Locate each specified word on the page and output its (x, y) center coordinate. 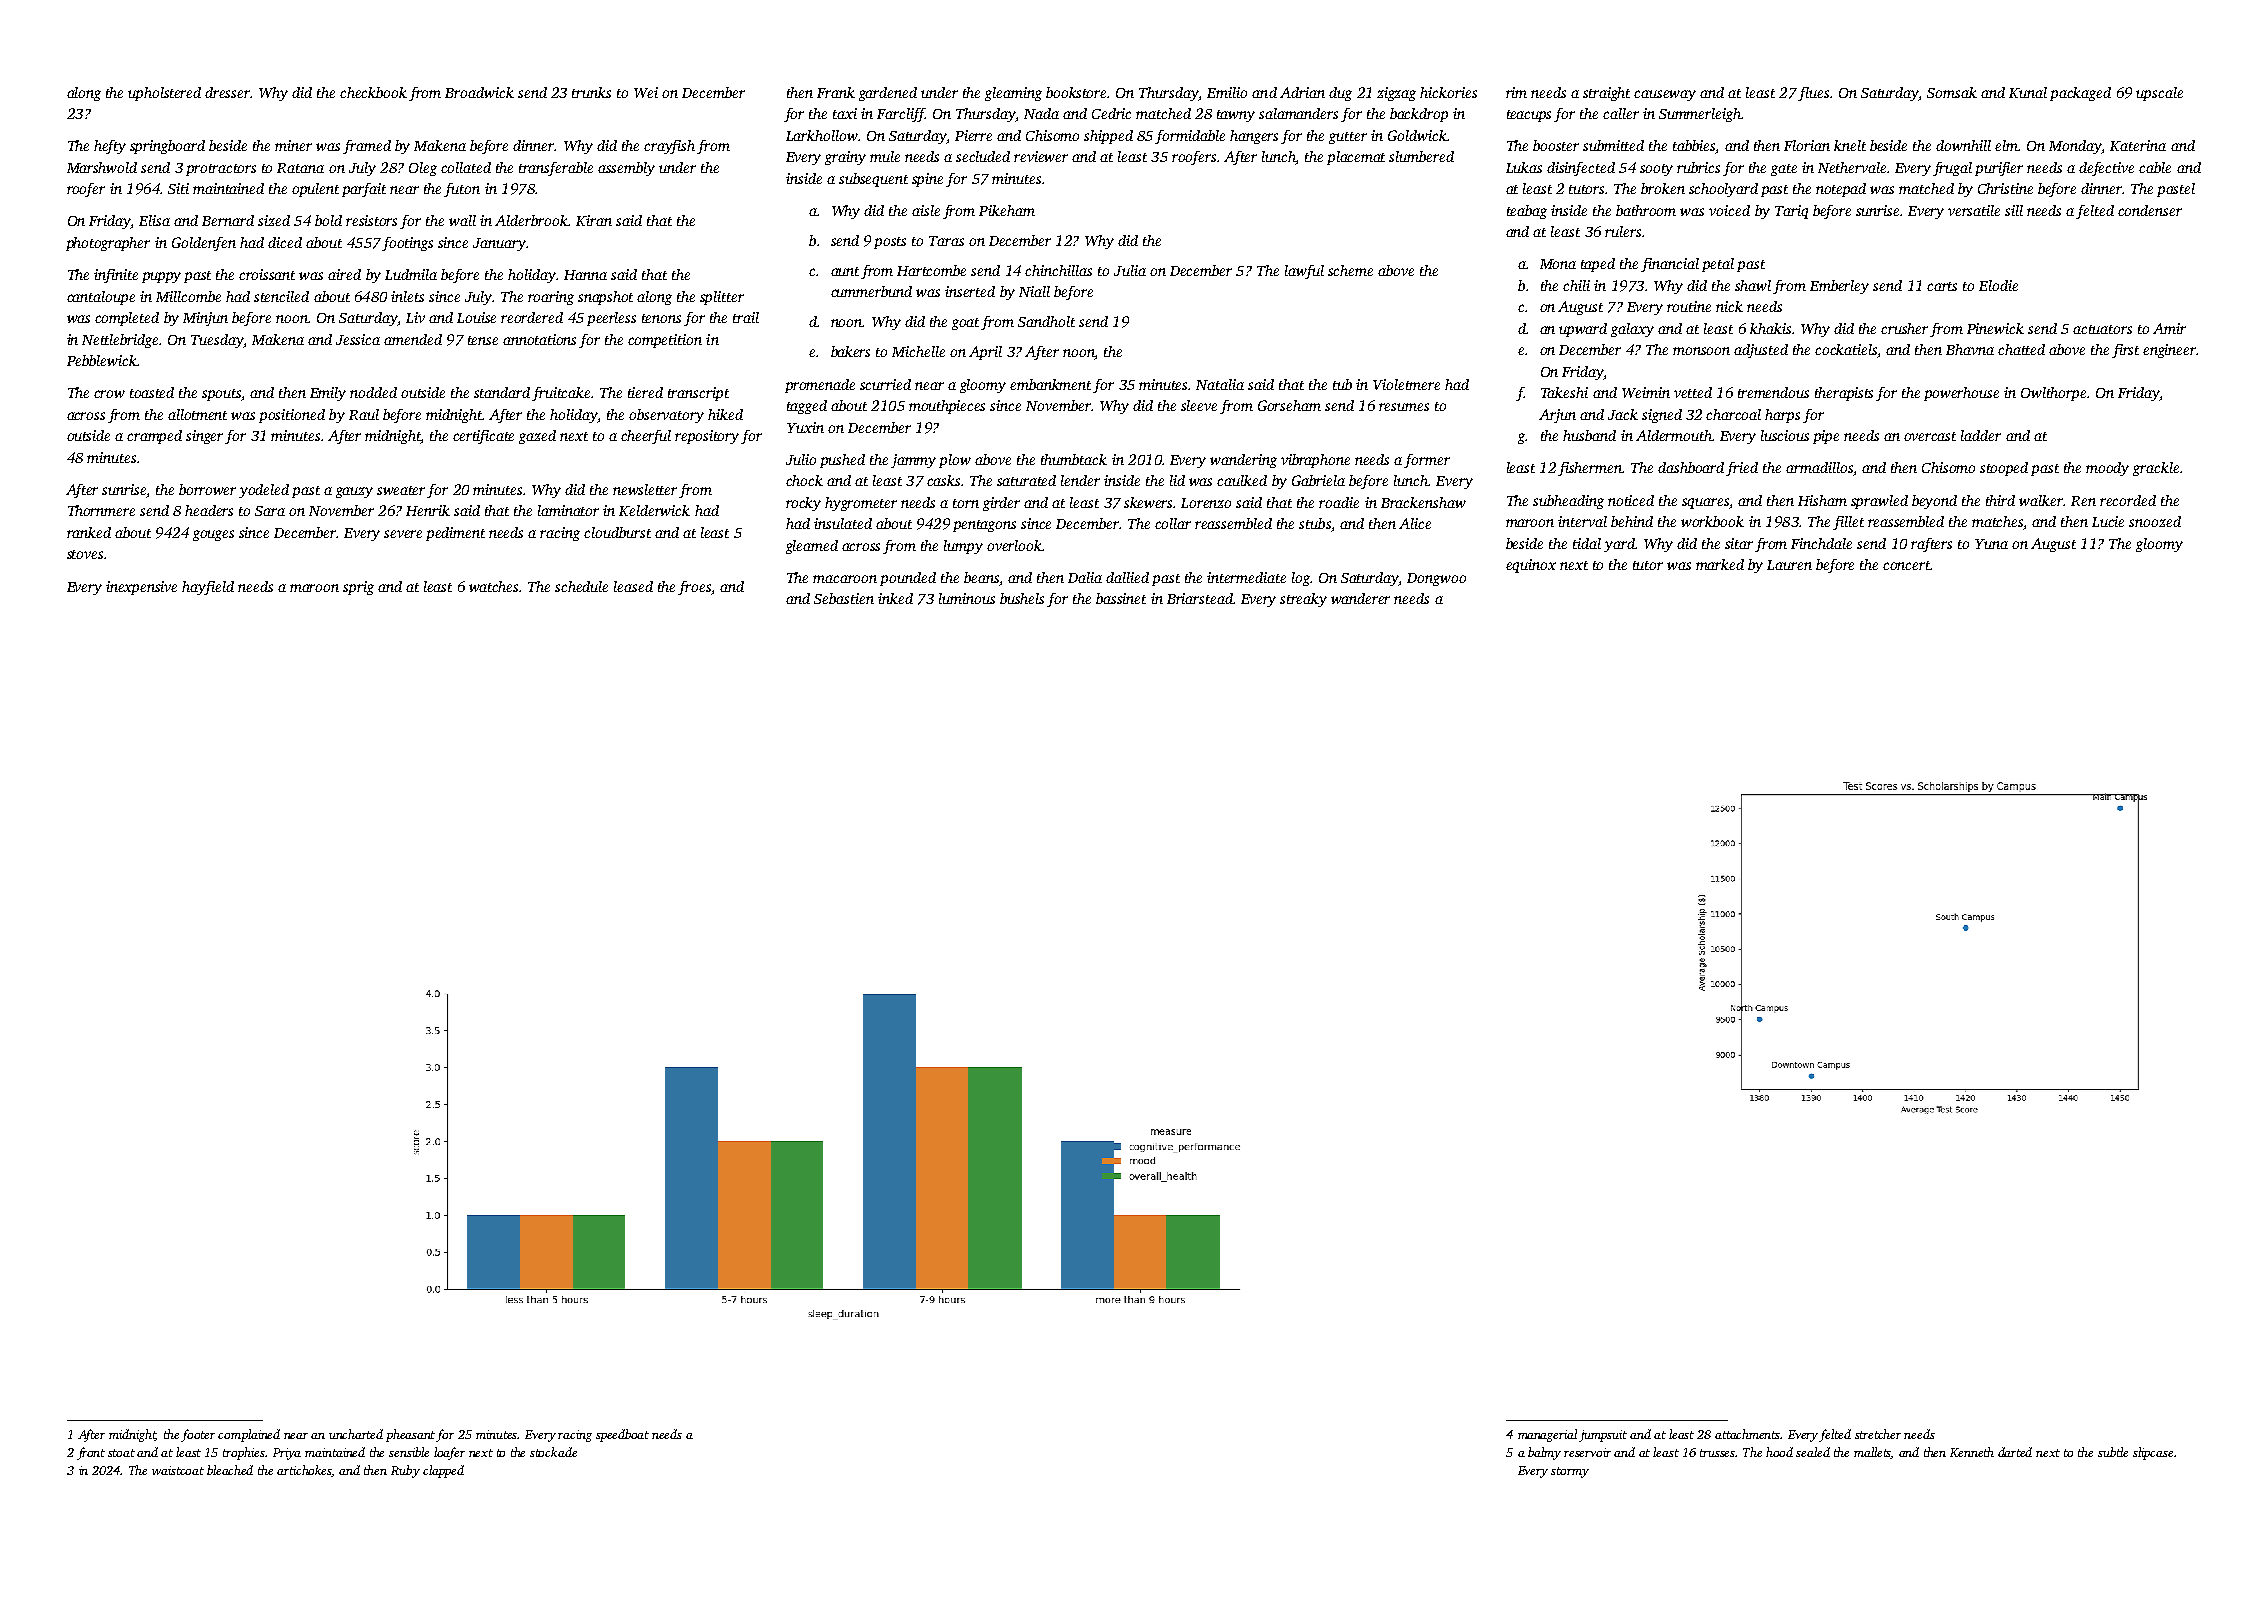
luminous (967, 598)
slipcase (2153, 1453)
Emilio (1227, 92)
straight (1606, 94)
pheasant (411, 1435)
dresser (227, 92)
